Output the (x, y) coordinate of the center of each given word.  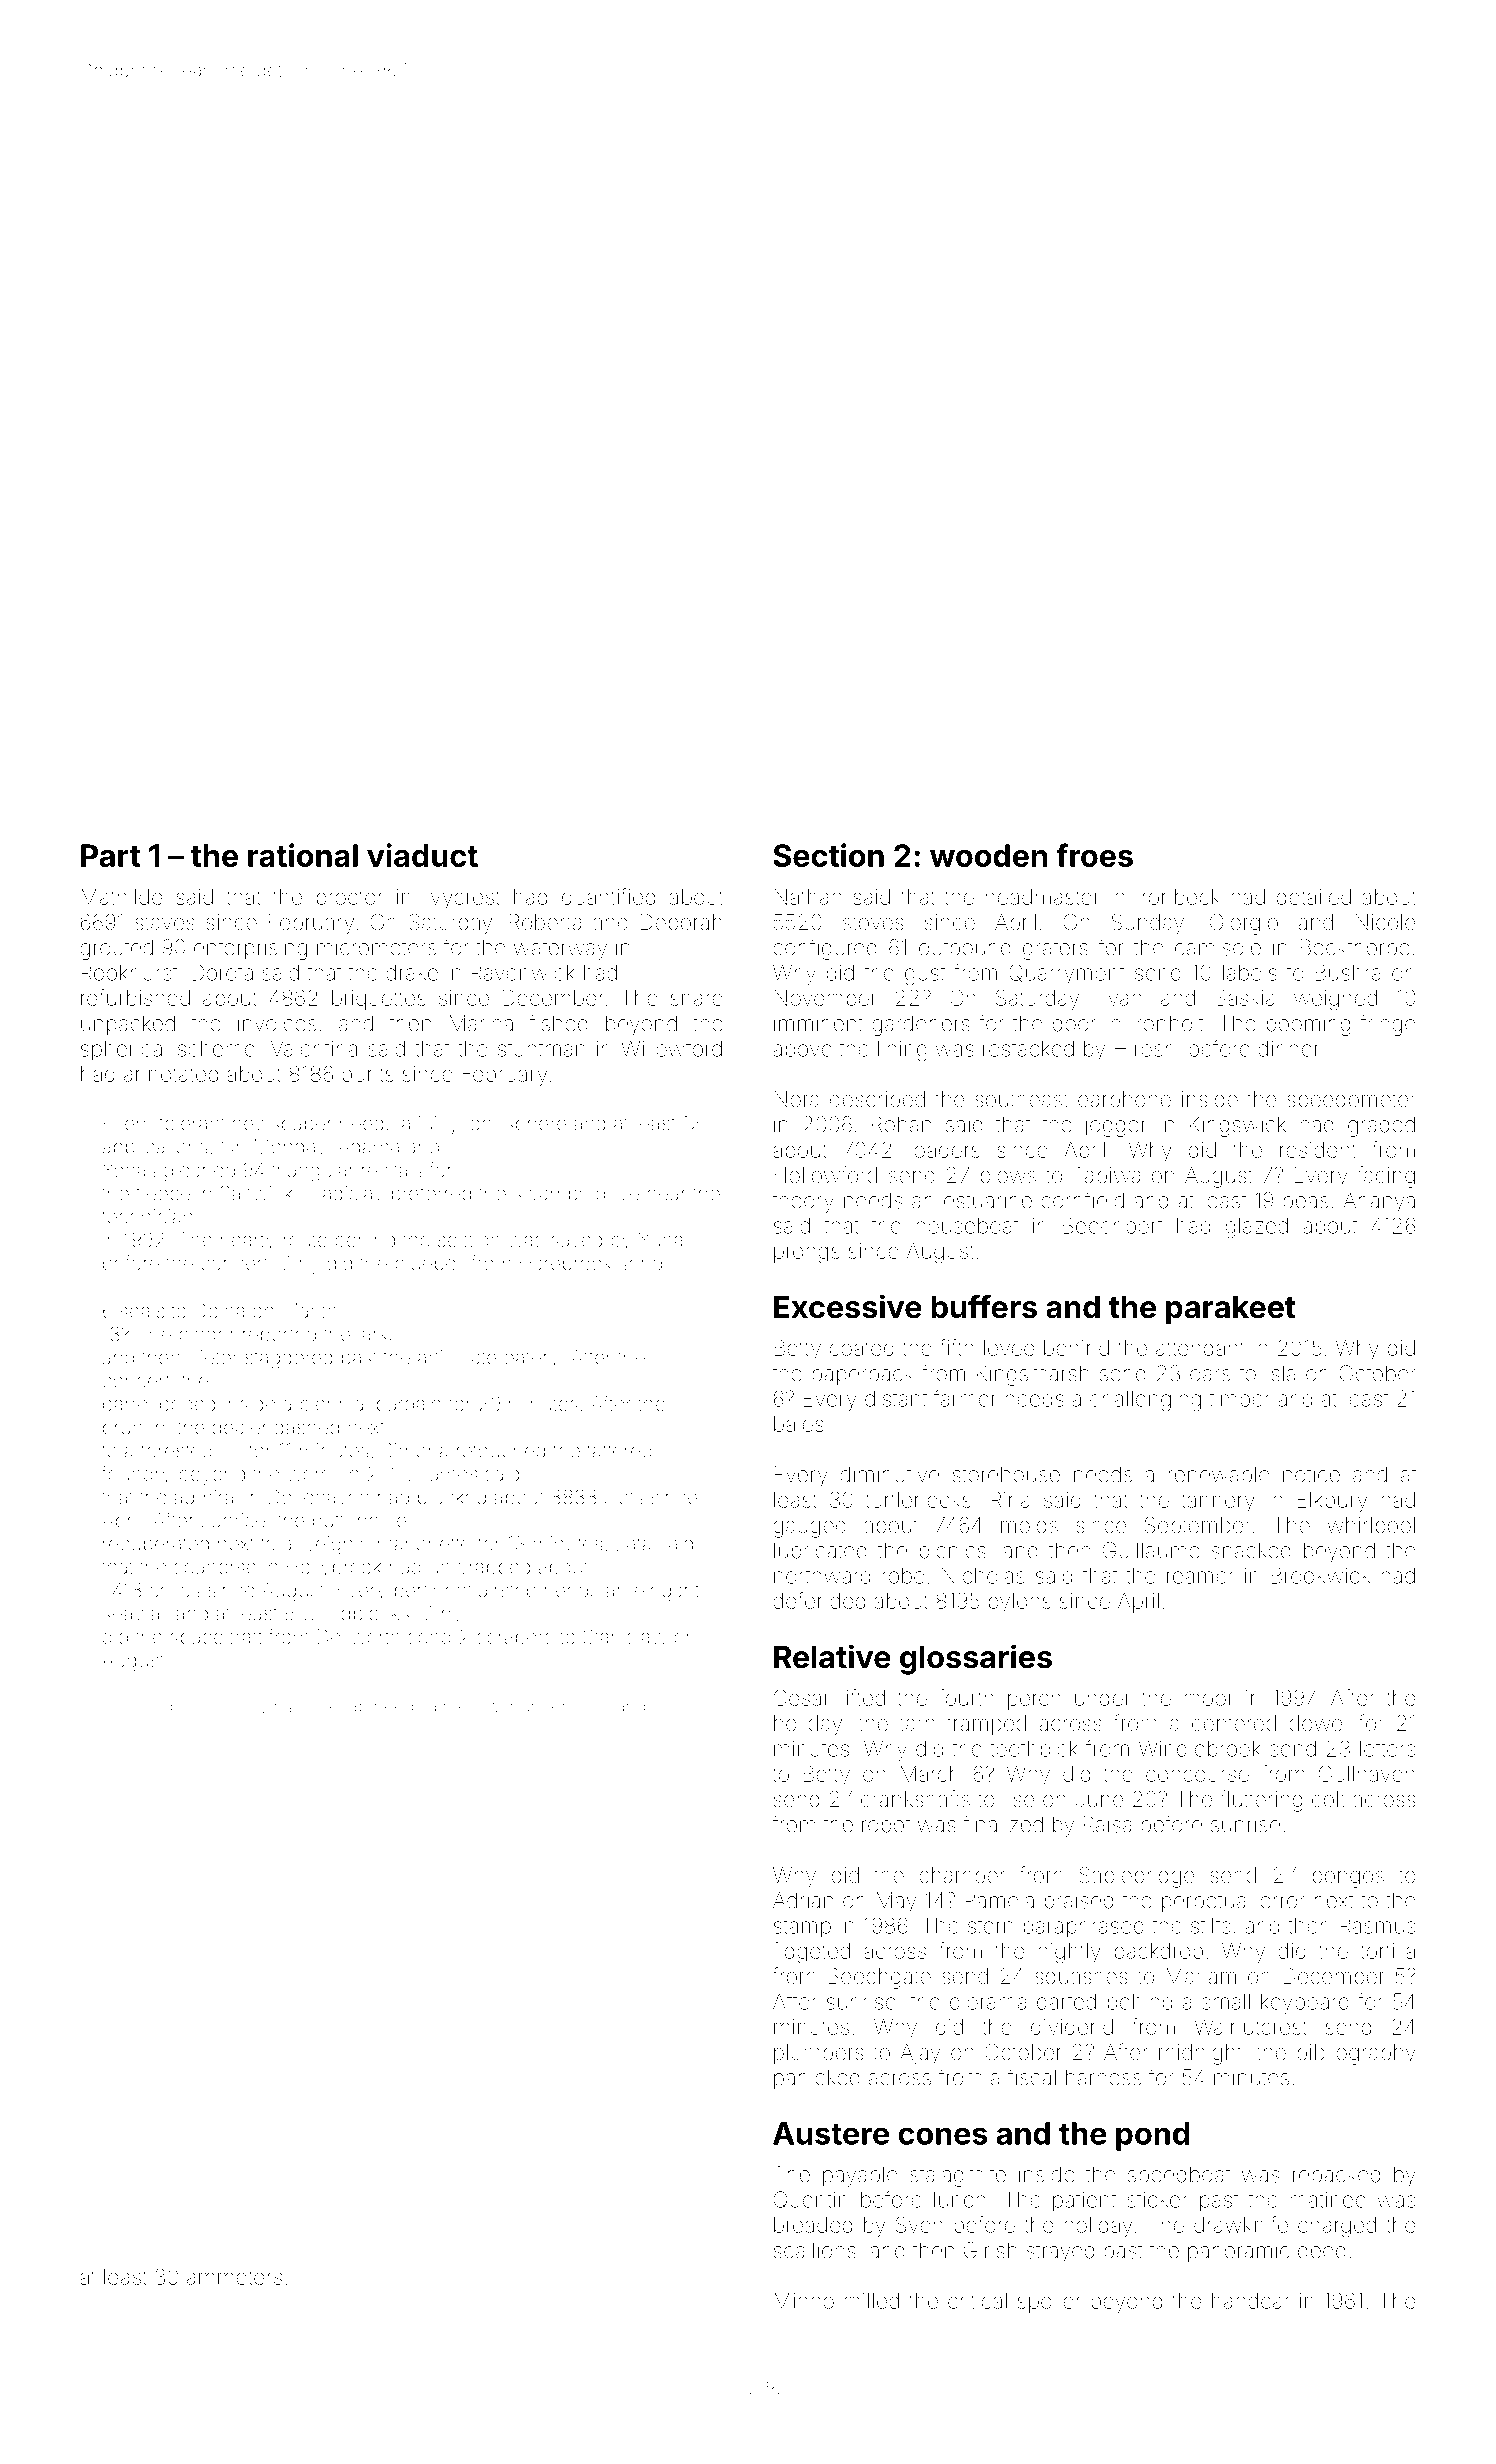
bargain (409, 1406)
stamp (802, 1928)
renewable (1219, 1474)
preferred (431, 1195)
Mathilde (121, 897)
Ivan (1122, 998)
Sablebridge (1137, 1877)
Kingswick (1238, 1126)
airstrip (507, 1592)
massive (306, 1706)
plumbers (819, 2054)
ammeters (234, 2277)
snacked (1251, 1550)
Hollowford (825, 1175)
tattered (619, 1450)
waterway (560, 950)
